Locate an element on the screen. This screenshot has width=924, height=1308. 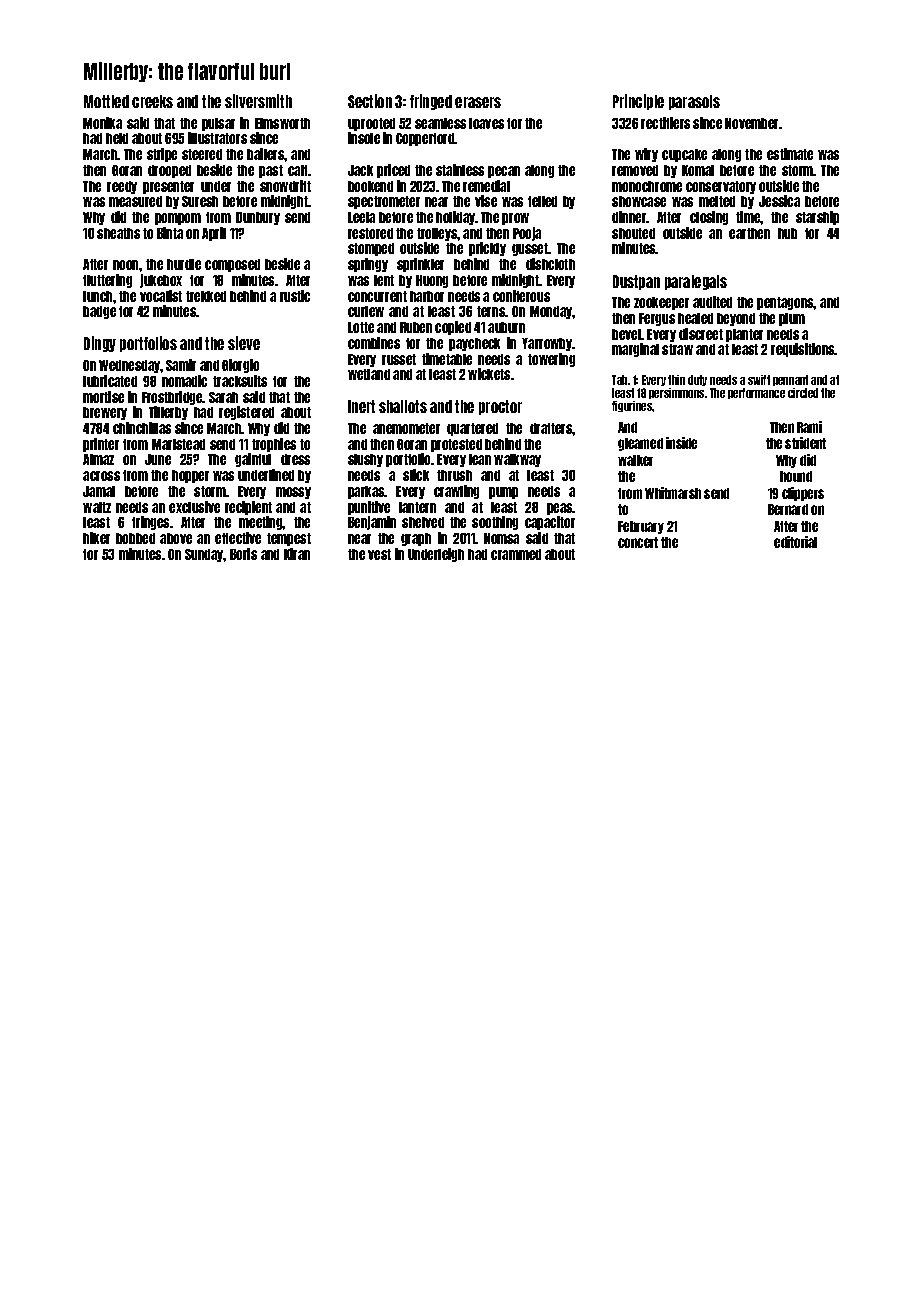
hiker is located at coordinates (96, 538).
